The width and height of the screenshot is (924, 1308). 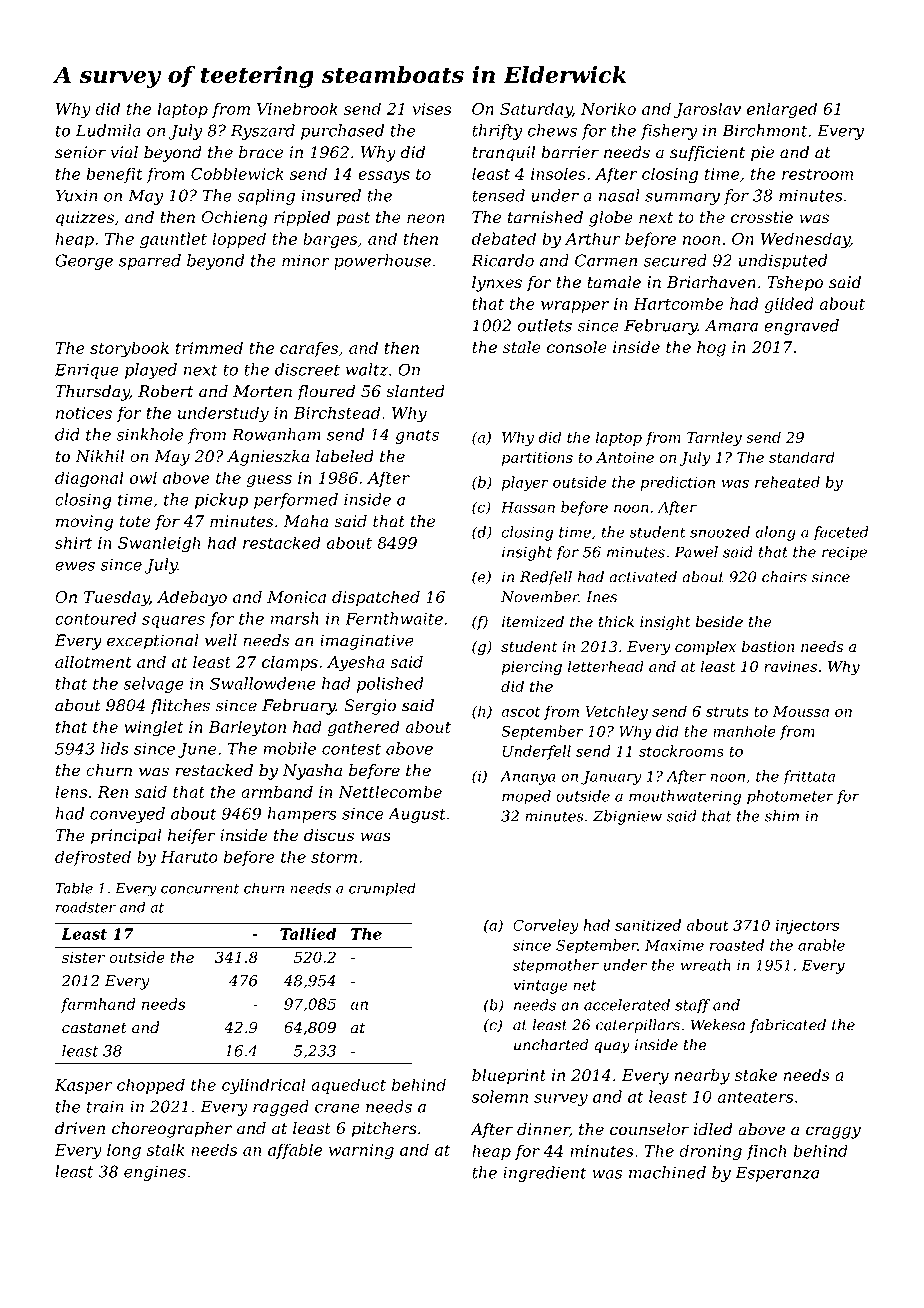 I want to click on stalk, so click(x=165, y=1149).
